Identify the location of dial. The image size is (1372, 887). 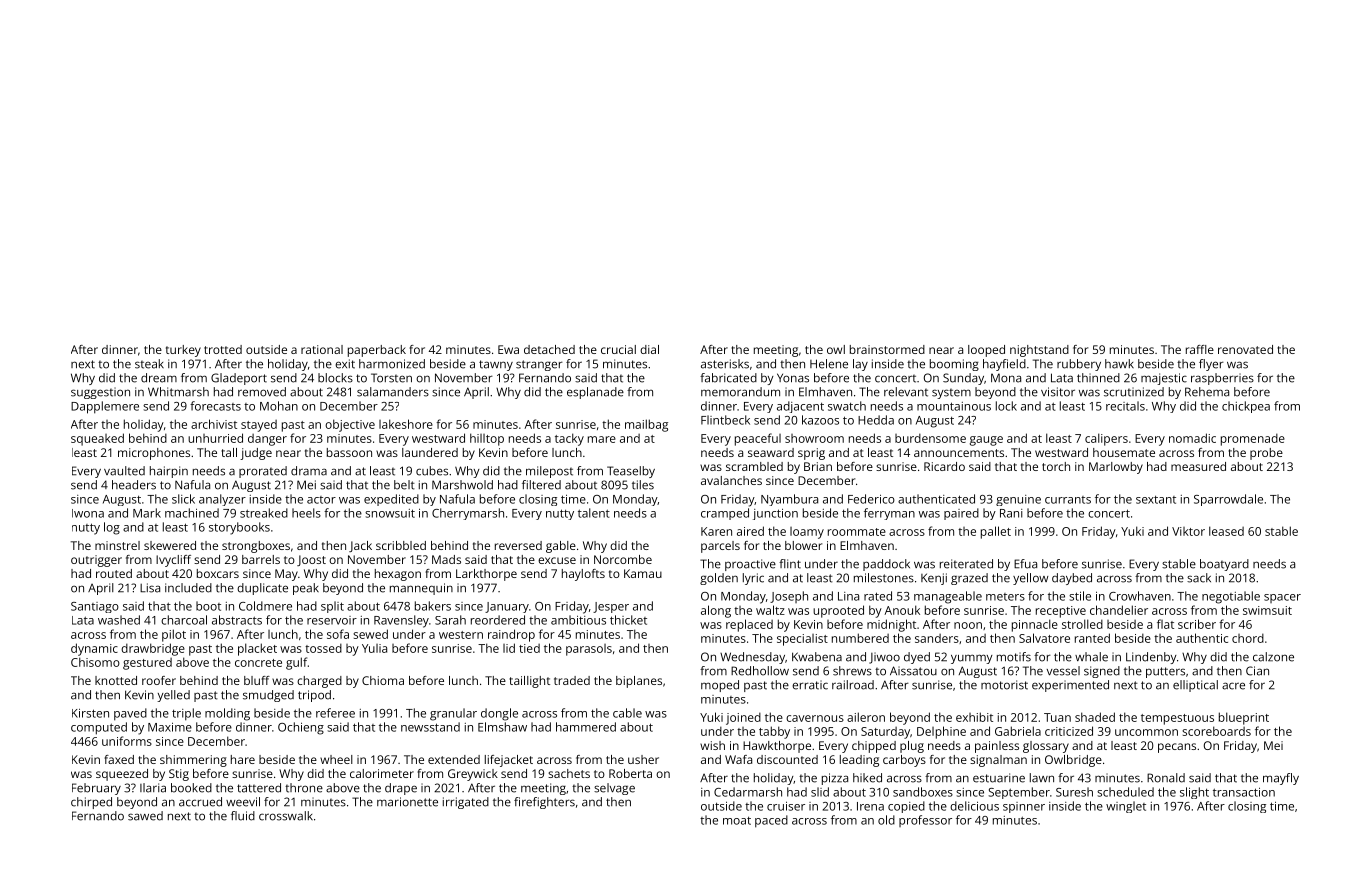
(649, 349).
